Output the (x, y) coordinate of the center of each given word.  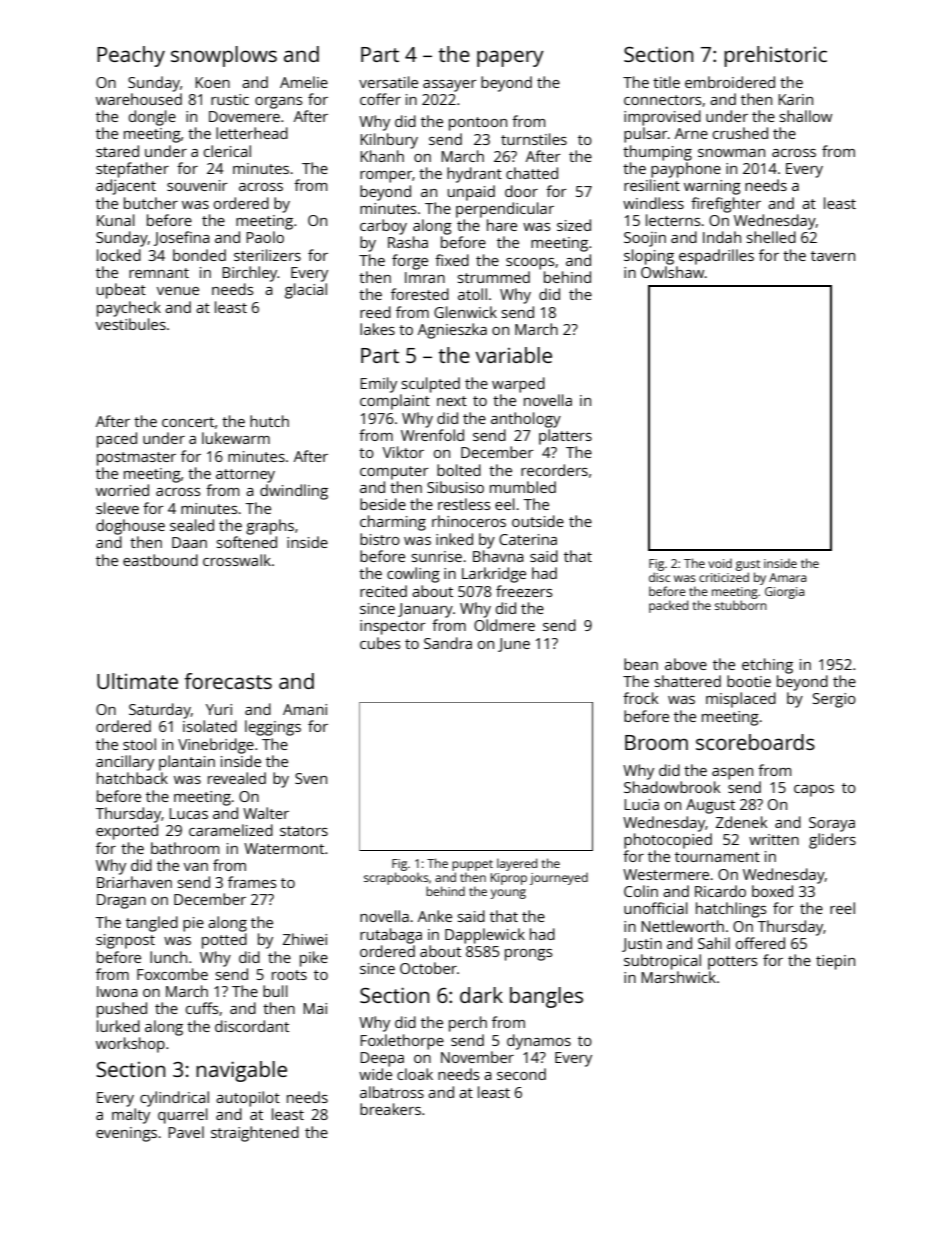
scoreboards (755, 742)
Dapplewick (485, 936)
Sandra (448, 643)
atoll (472, 294)
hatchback (132, 778)
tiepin (835, 962)
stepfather (132, 170)
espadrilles (716, 257)
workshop (130, 1045)
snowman (731, 153)
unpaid (471, 193)
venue (178, 291)
